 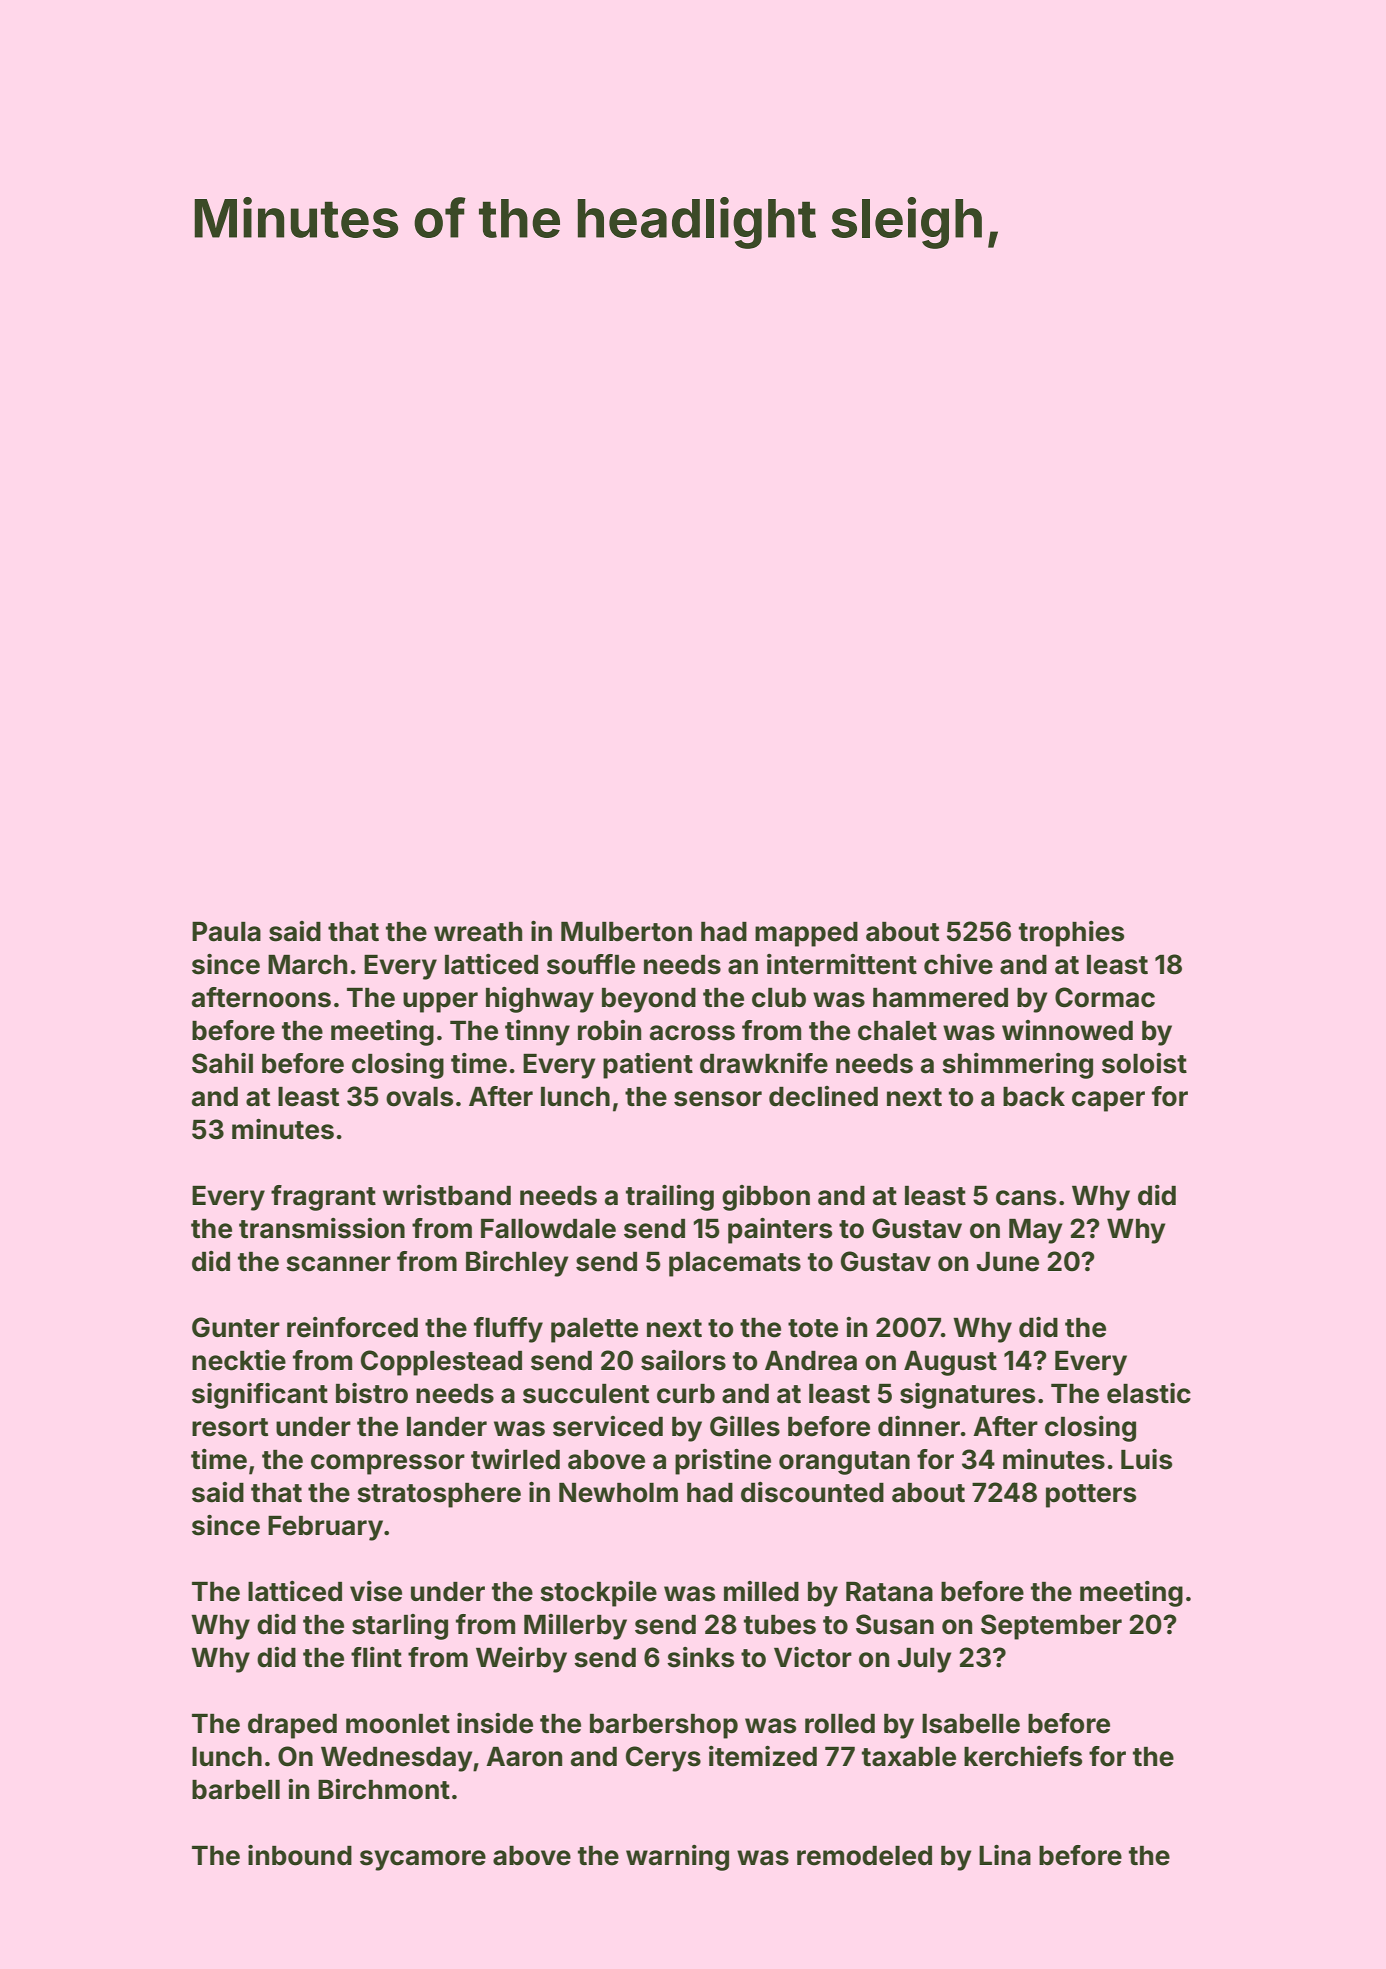 What do you see at coordinates (626, 932) in the screenshot?
I see `Mulberton` at bounding box center [626, 932].
